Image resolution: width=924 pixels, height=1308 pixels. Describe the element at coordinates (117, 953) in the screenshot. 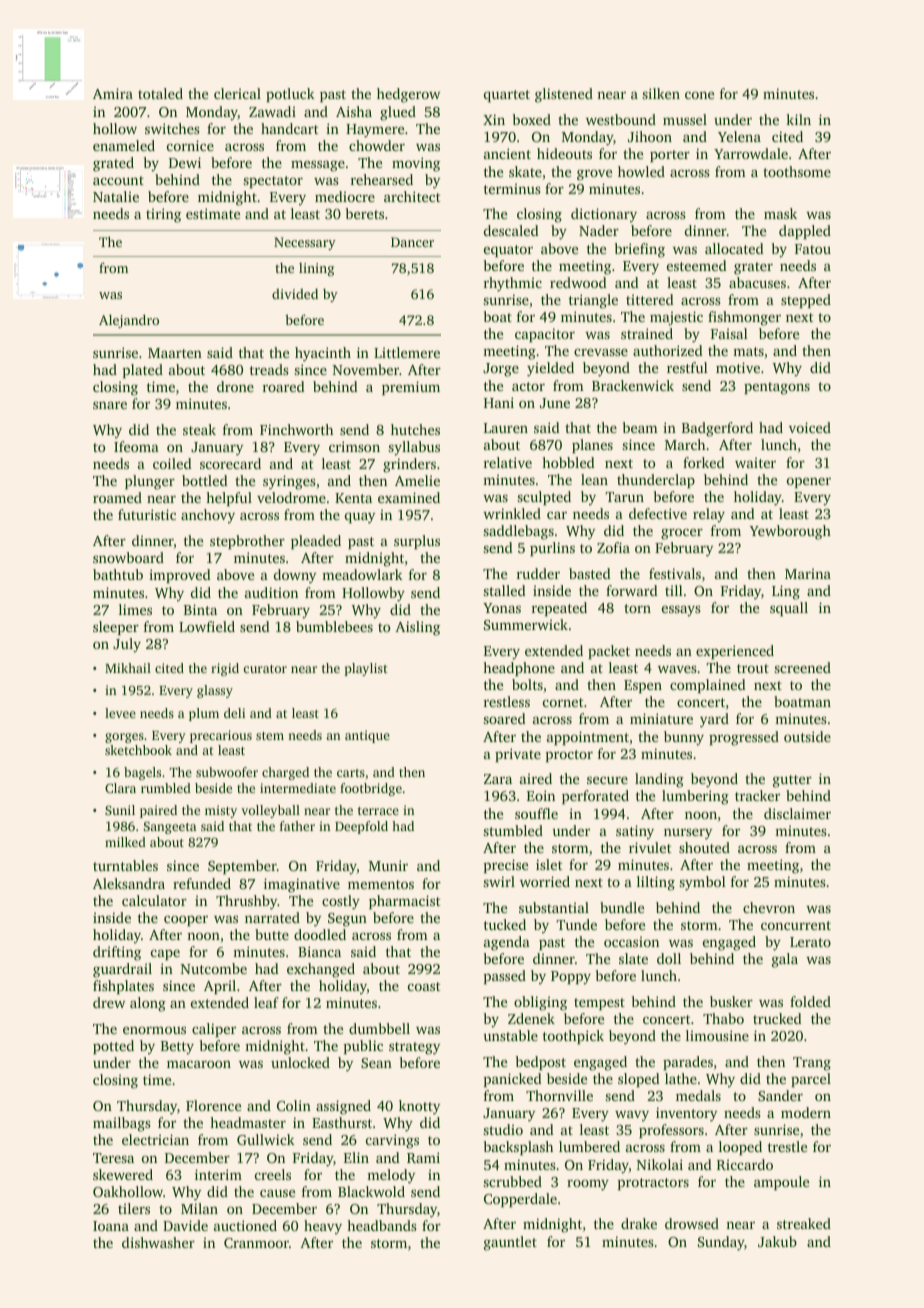

I see `drifting` at that location.
